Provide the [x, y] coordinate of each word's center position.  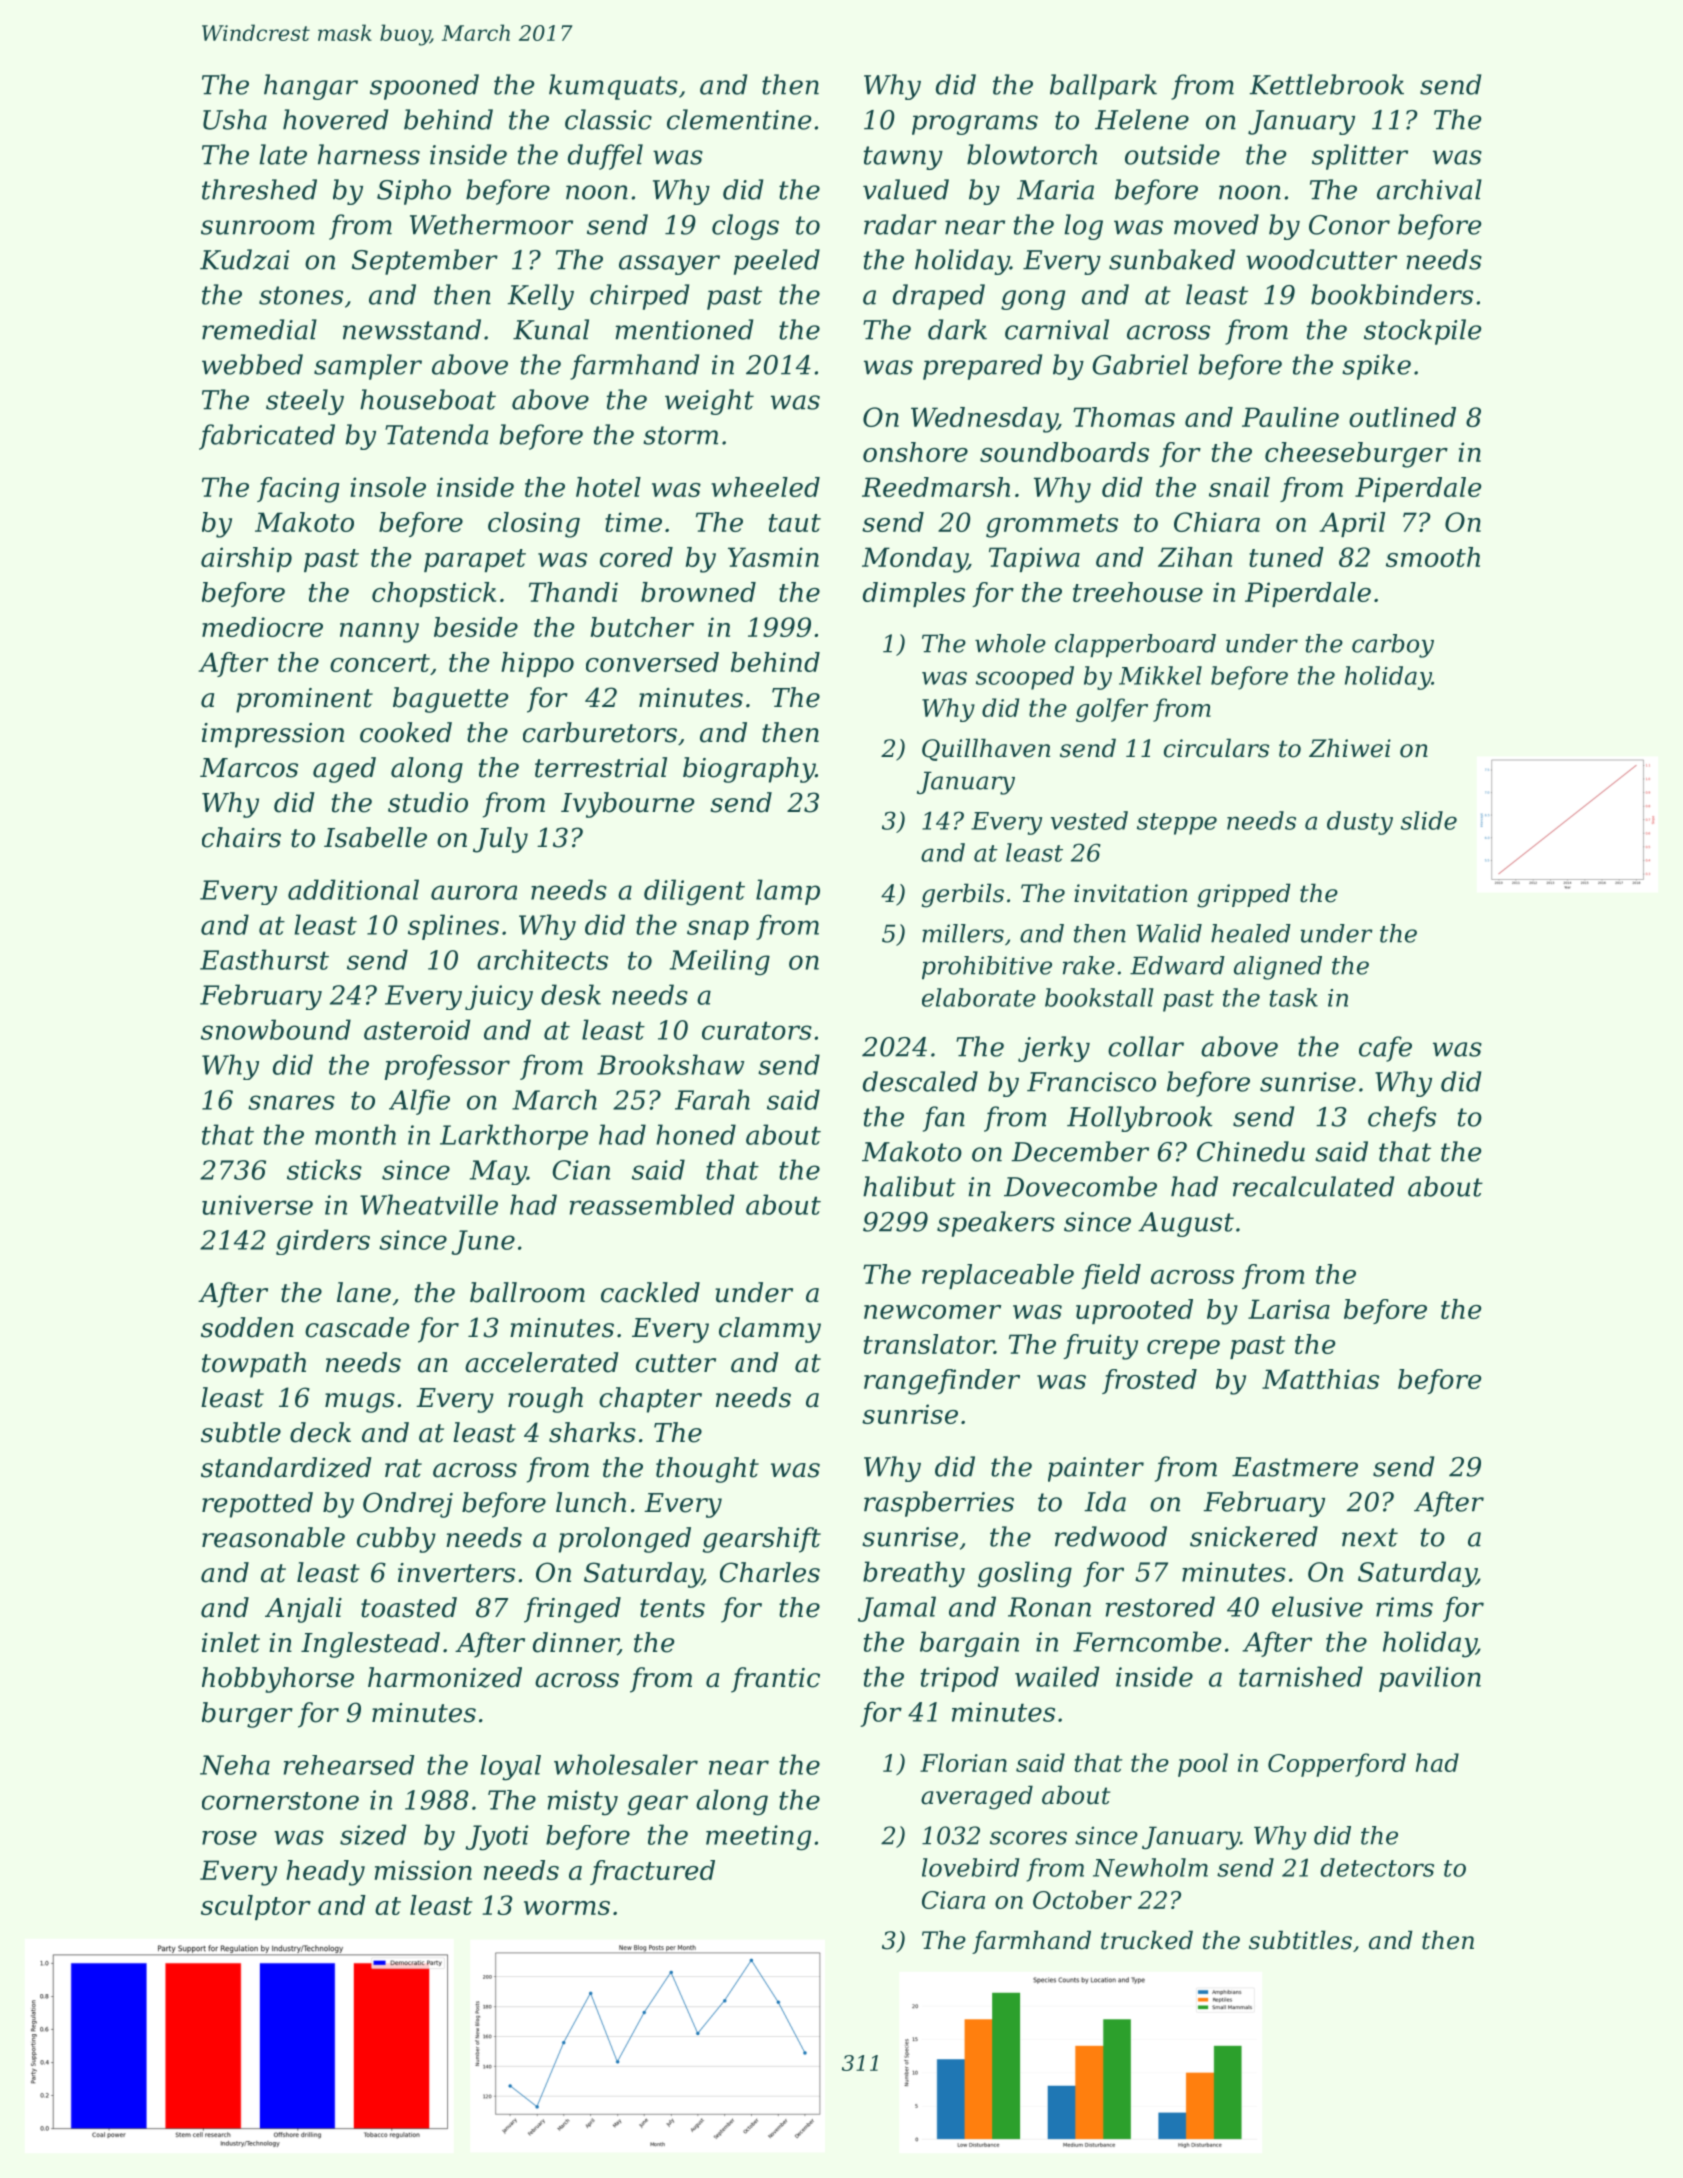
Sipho [414, 192]
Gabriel [1140, 364]
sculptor [256, 1907]
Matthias [1320, 1379]
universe [257, 1205]
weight [709, 402]
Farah [712, 1099]
